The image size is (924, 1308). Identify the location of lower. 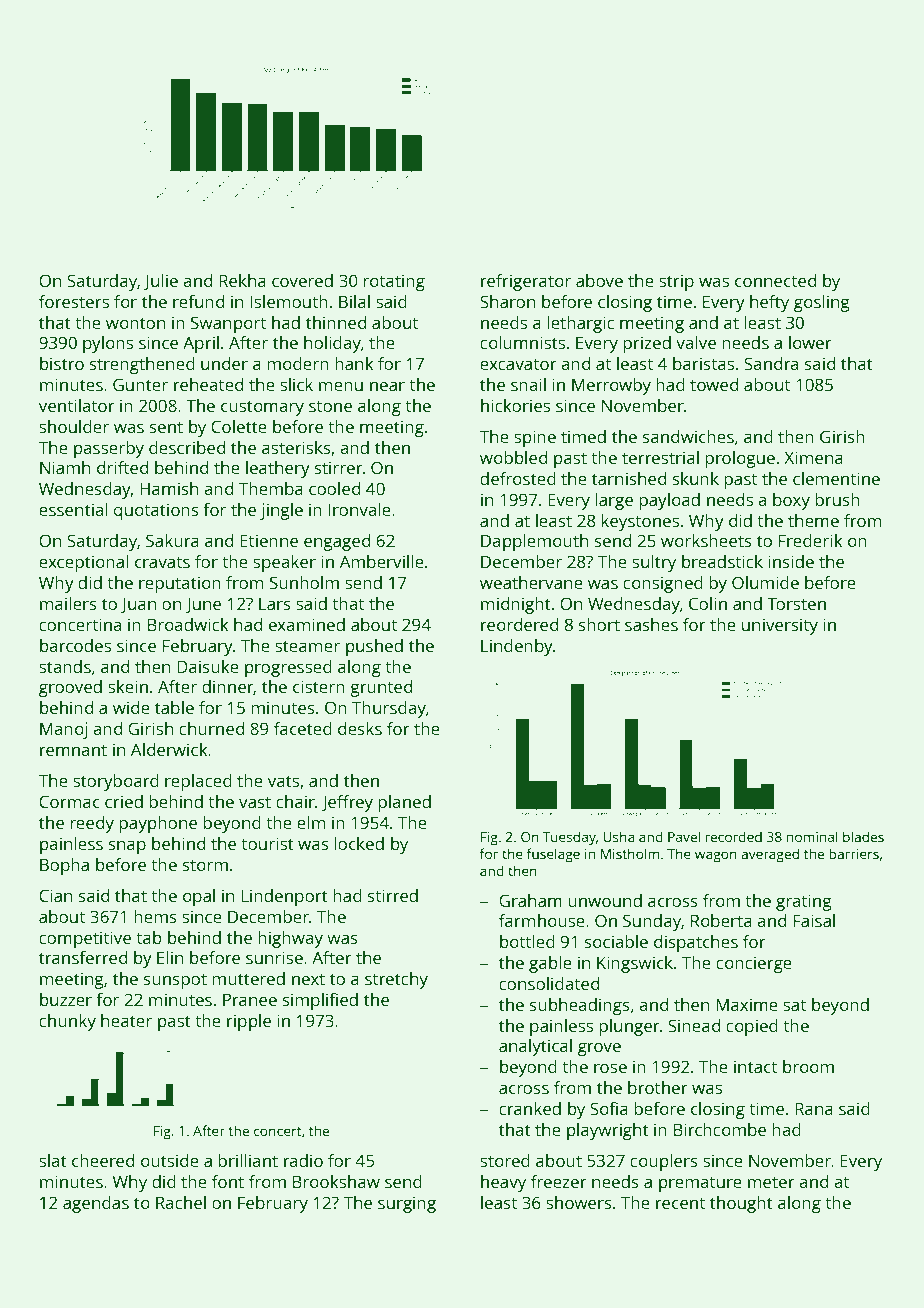
(810, 342).
